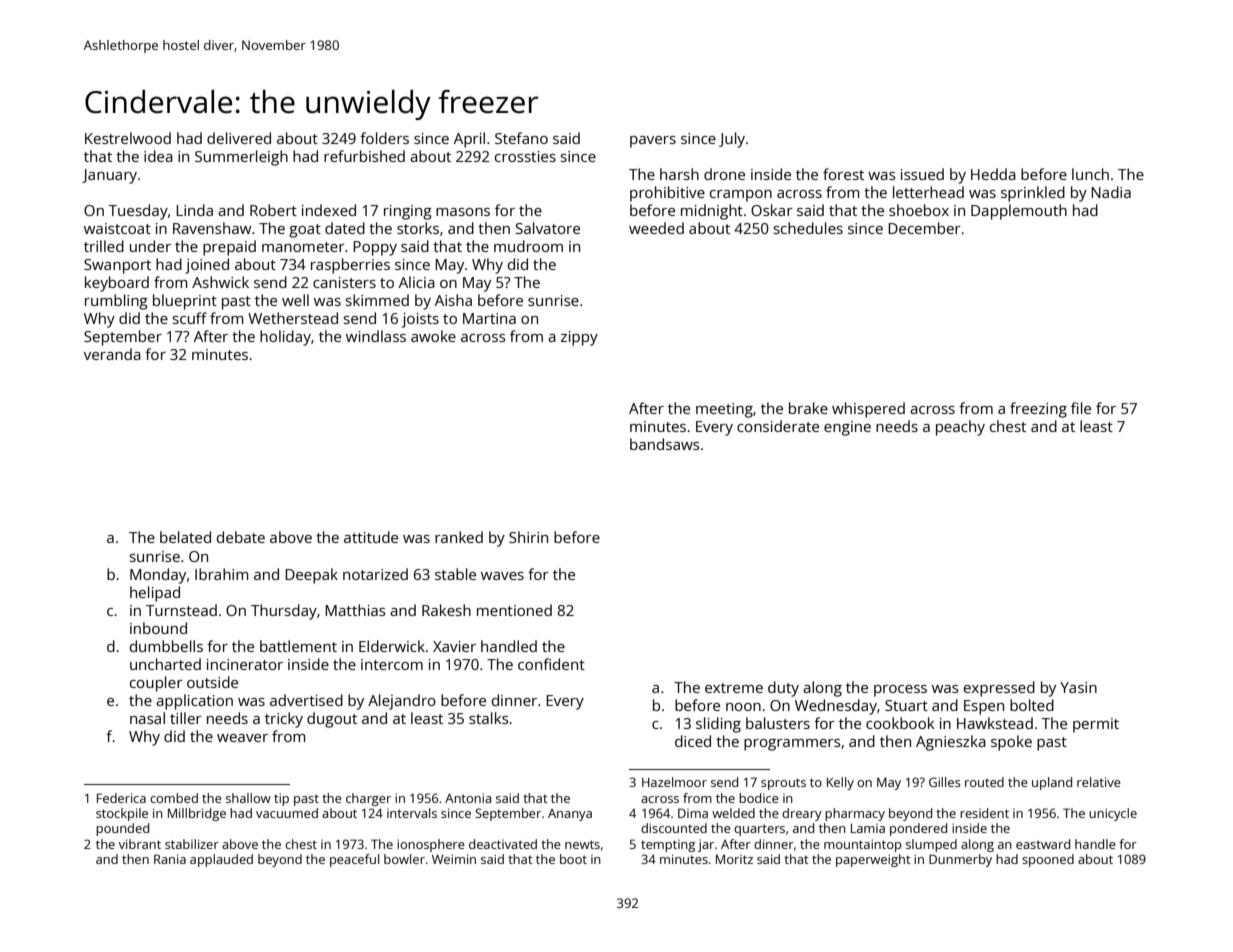 The height and width of the document is (952, 1233). Describe the element at coordinates (468, 798) in the document. I see `Antonia` at that location.
